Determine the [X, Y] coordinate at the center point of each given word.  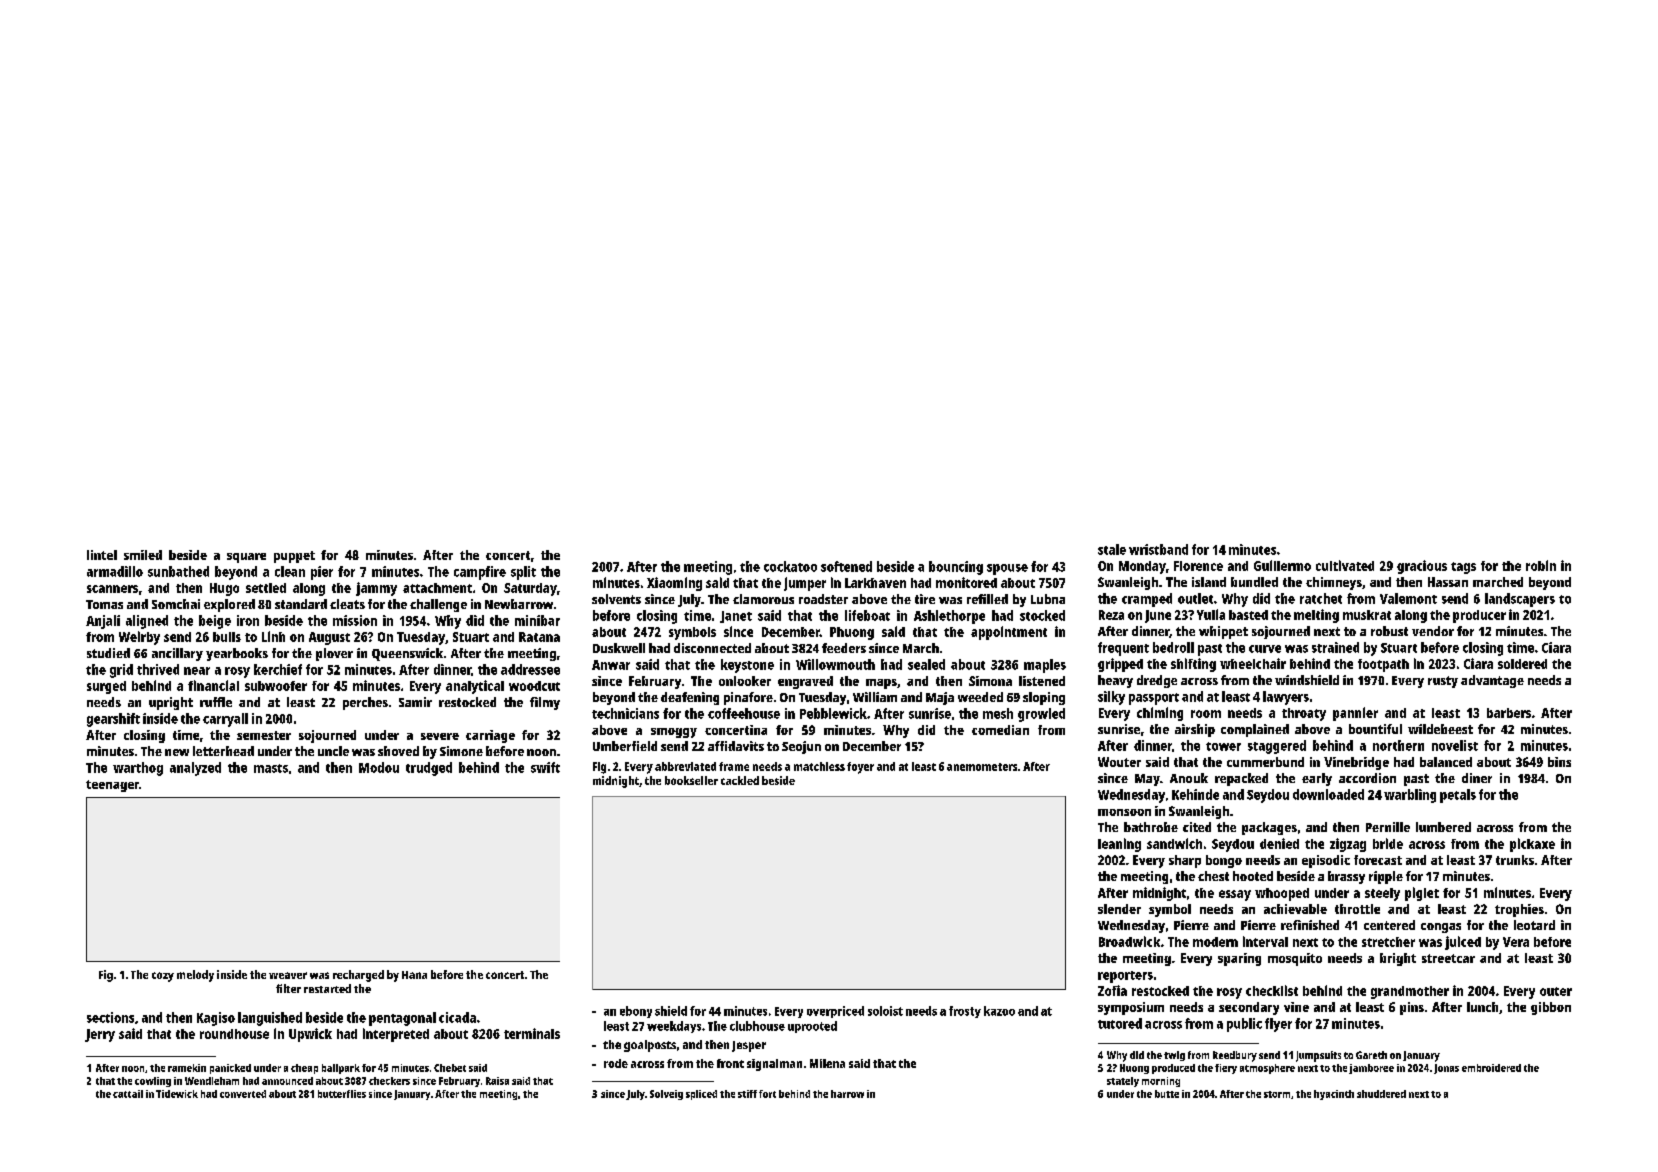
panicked [230, 1069]
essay [1235, 895]
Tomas [104, 604]
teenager [112, 786]
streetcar [1448, 958]
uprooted [812, 1027]
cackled [740, 780]
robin [1541, 565]
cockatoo [790, 566]
